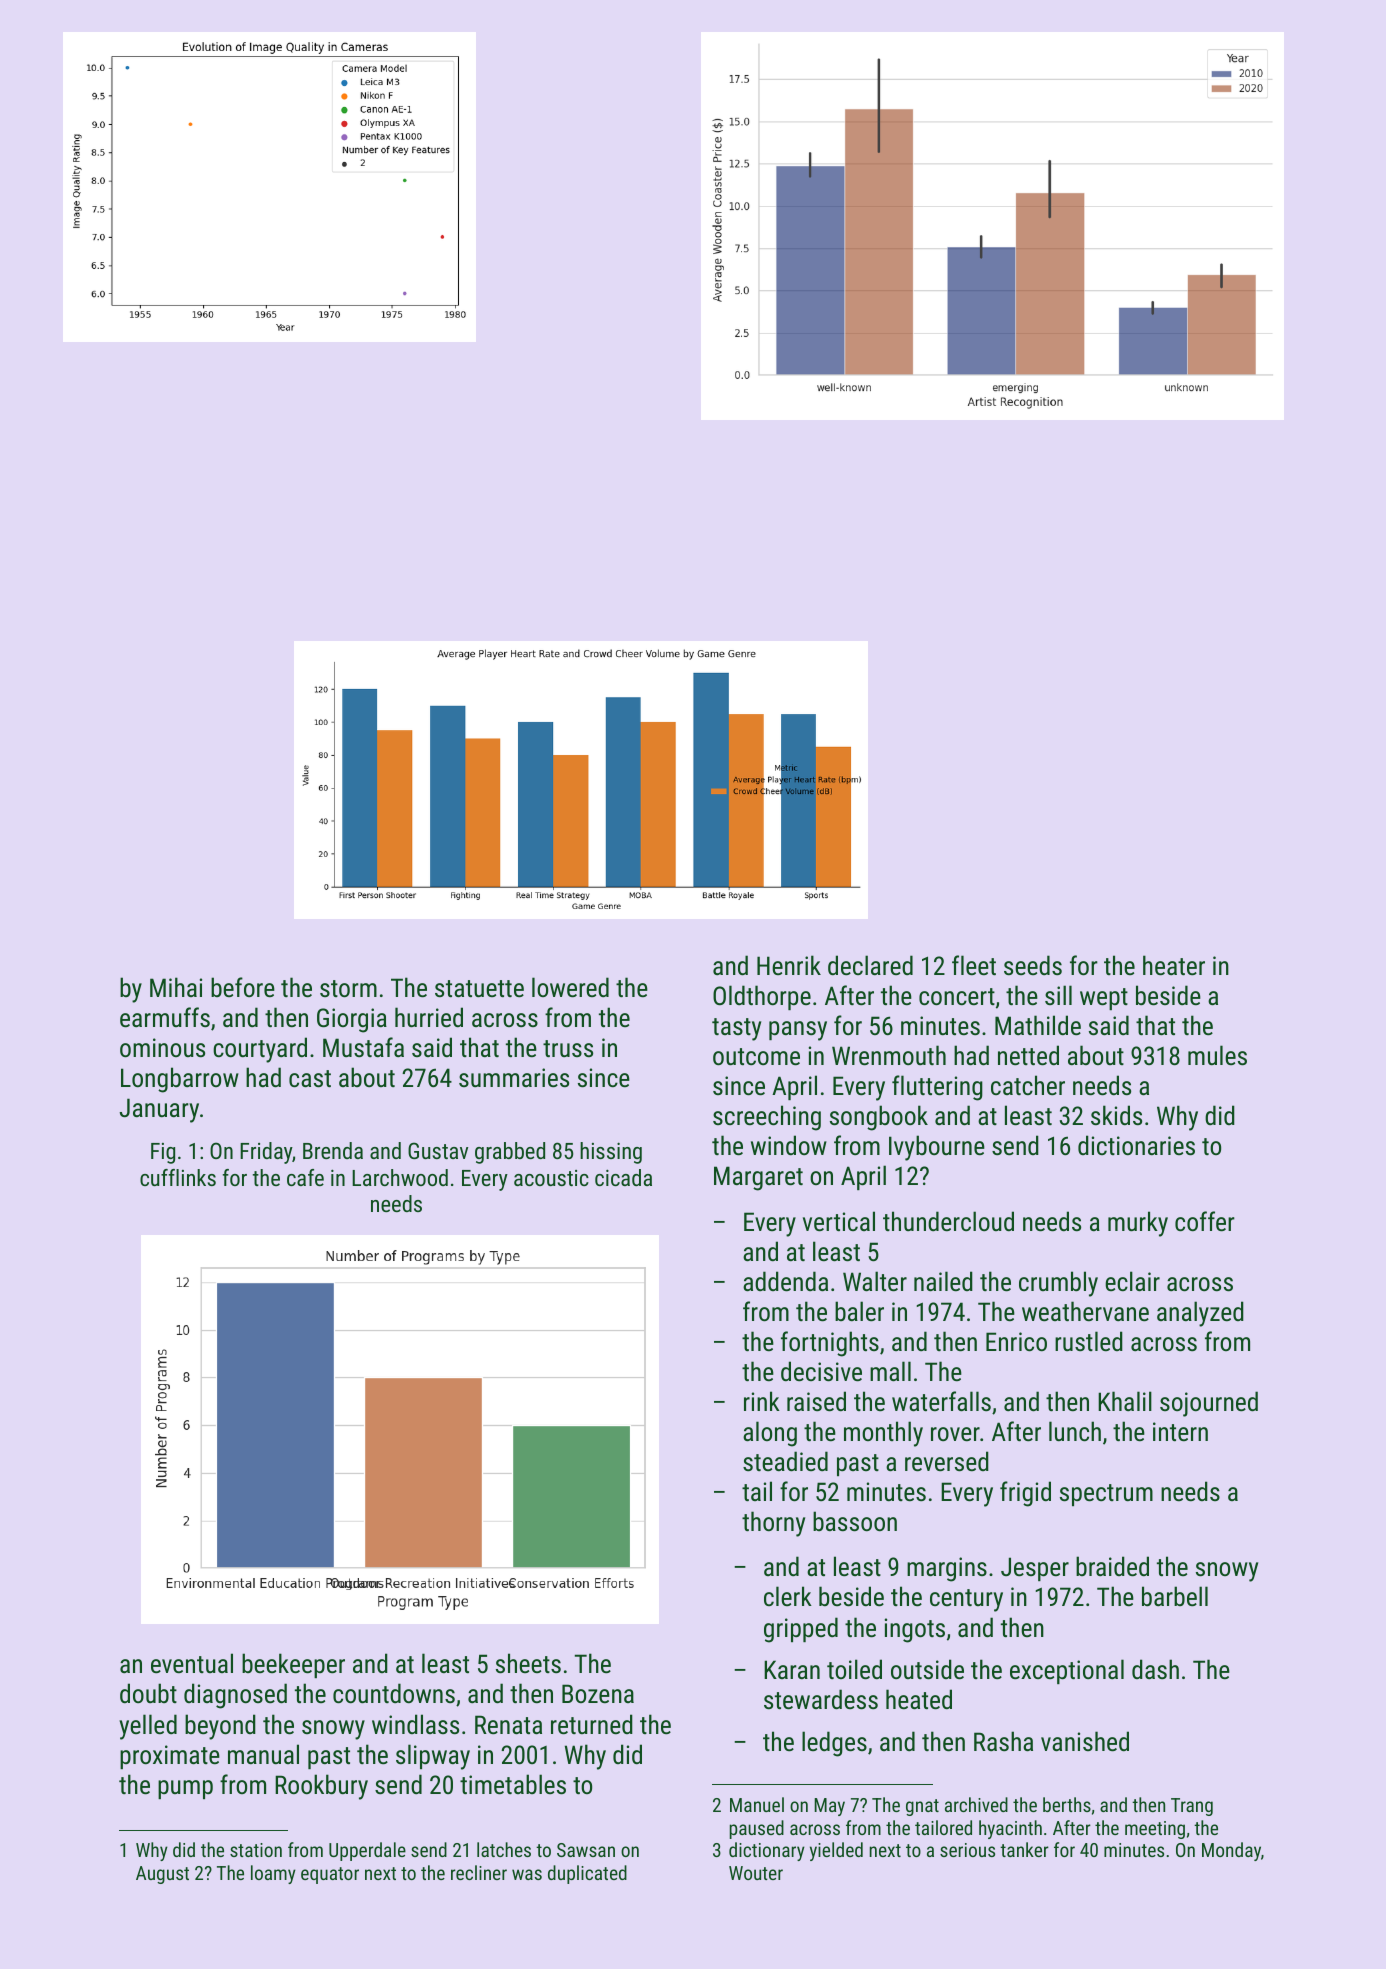  What do you see at coordinates (551, 1178) in the image?
I see `acoustic` at bounding box center [551, 1178].
